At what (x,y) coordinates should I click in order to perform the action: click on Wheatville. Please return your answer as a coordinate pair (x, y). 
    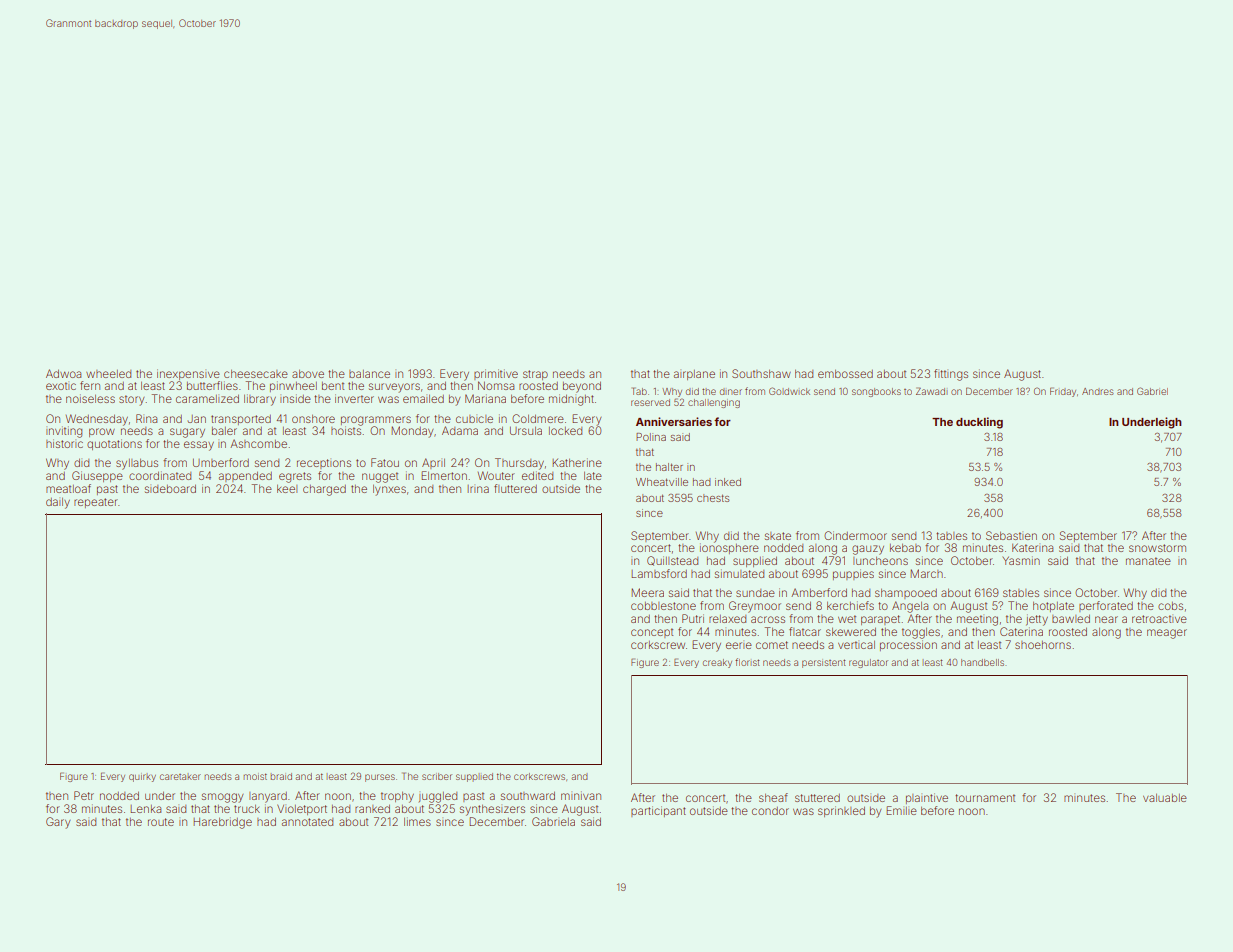
    Looking at the image, I should click on (662, 482).
